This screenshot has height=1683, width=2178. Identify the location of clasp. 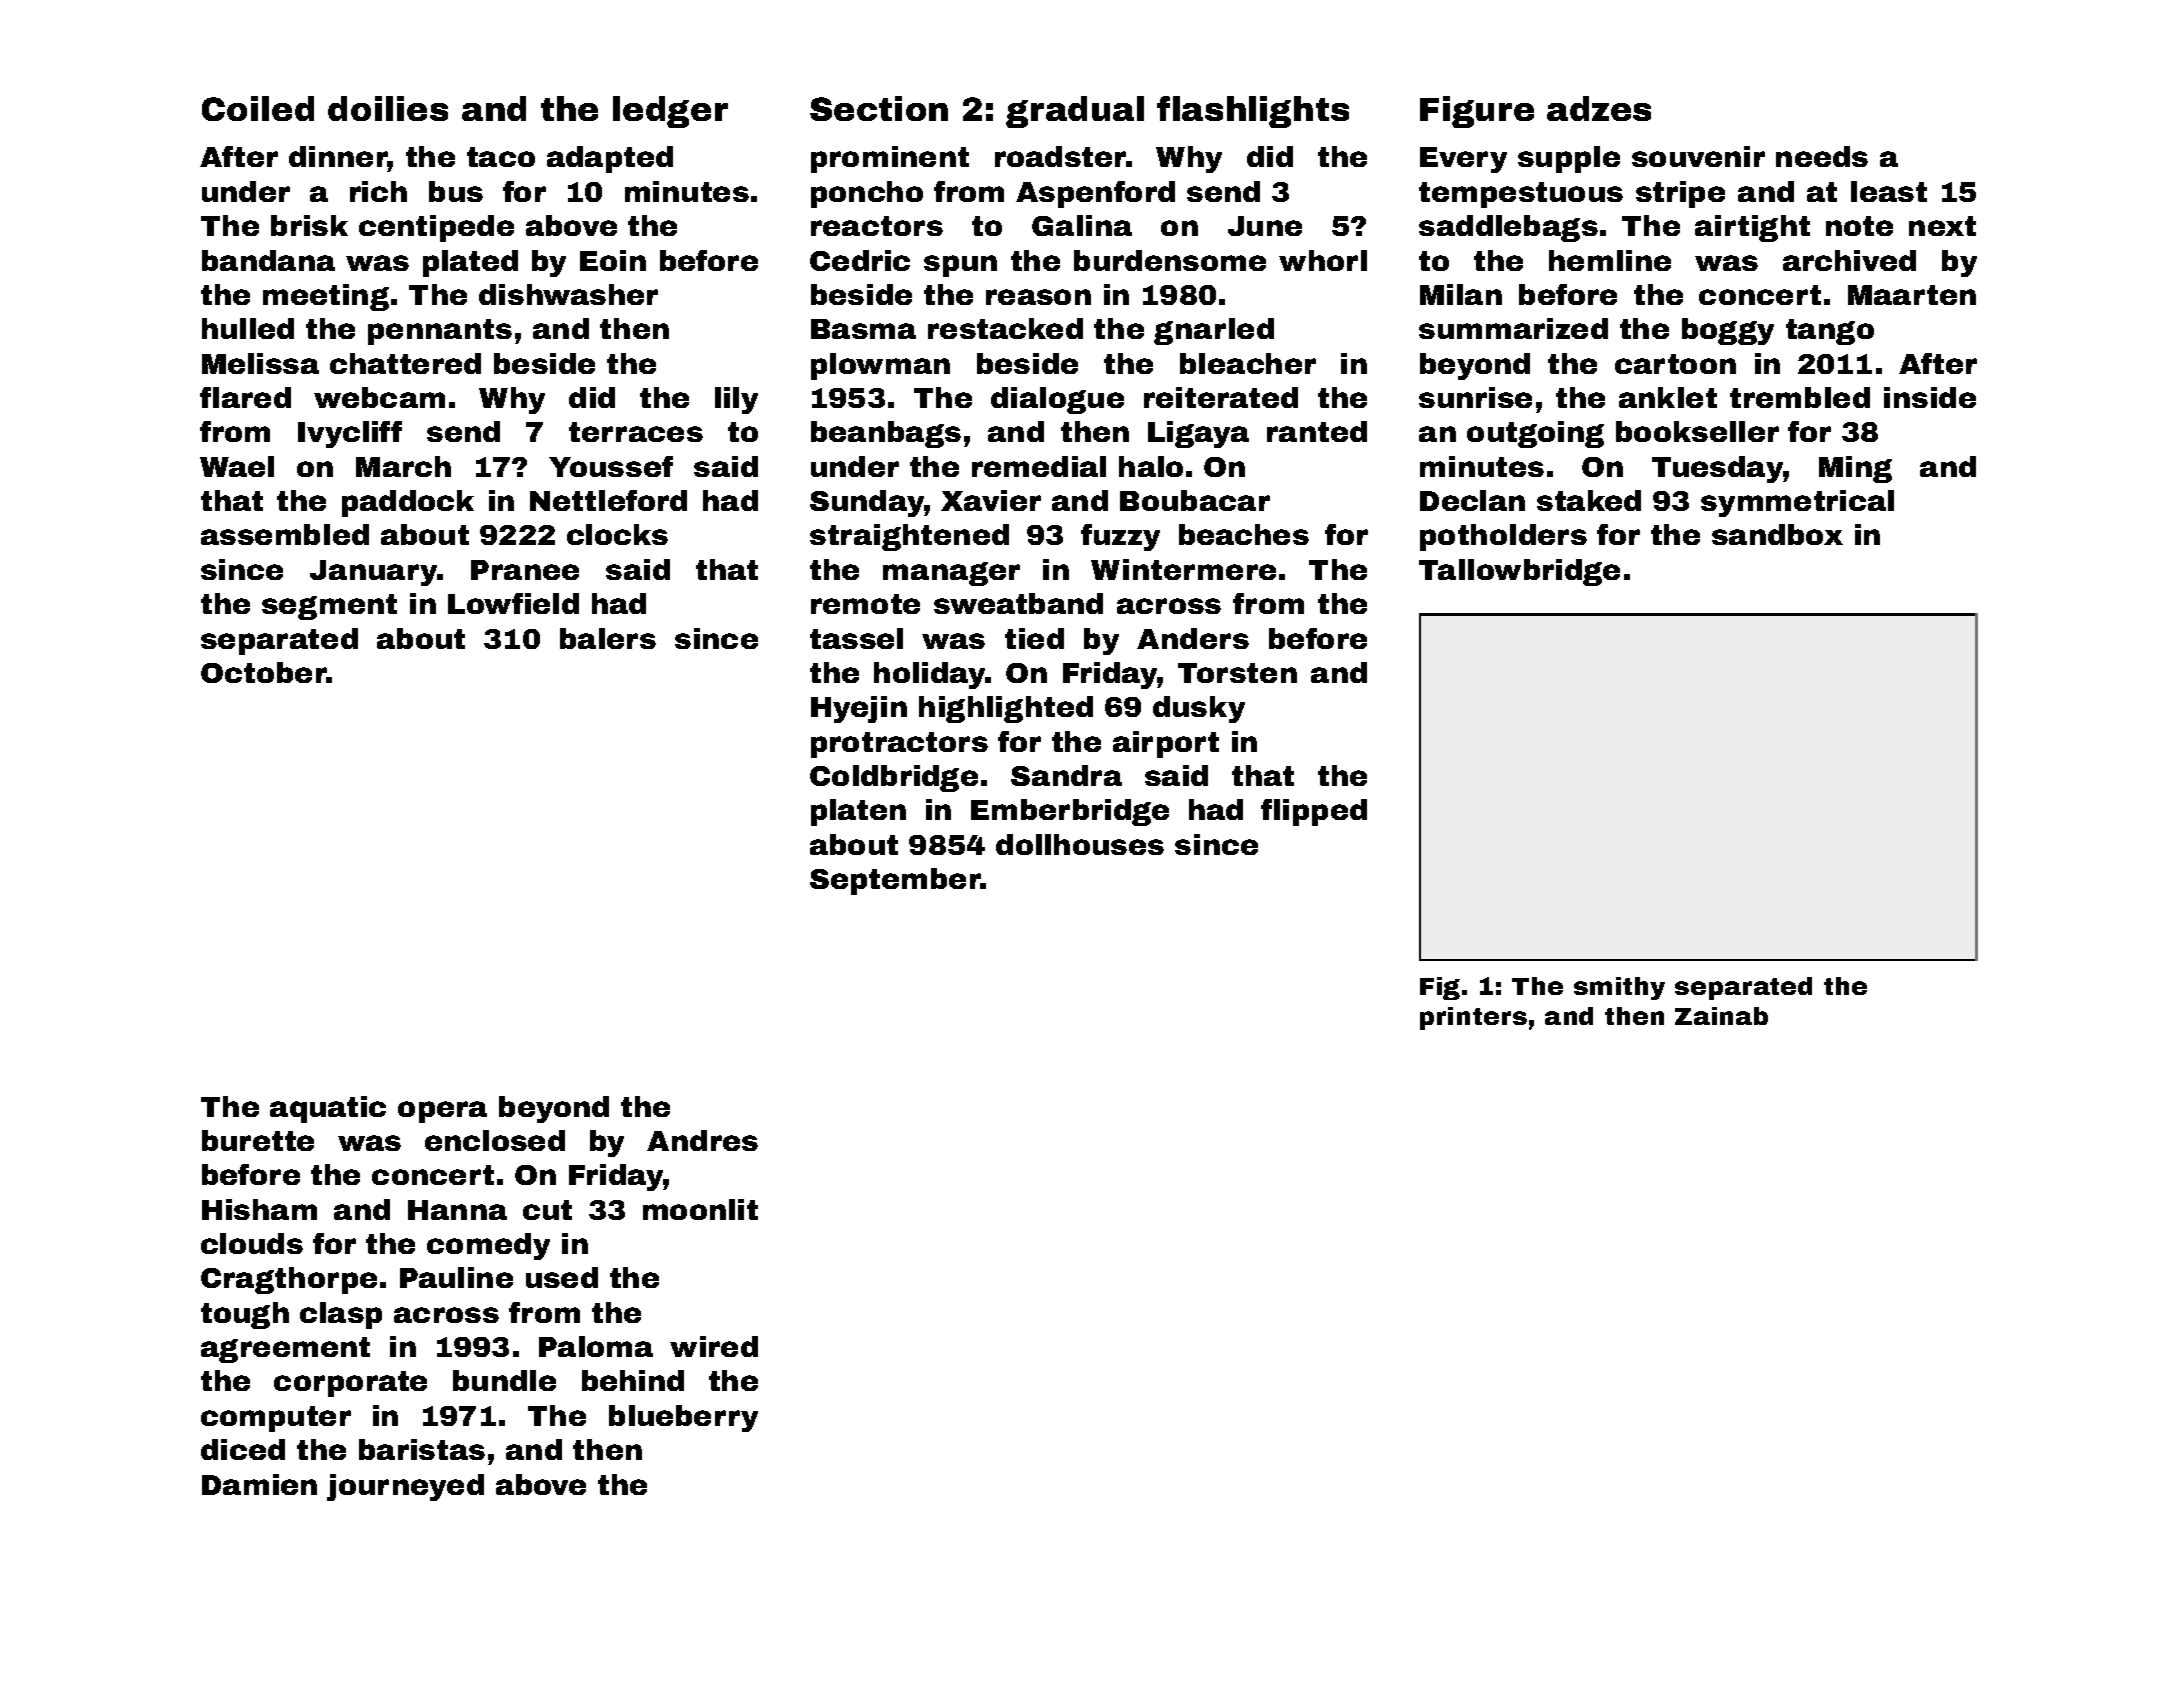
(341, 1315).
